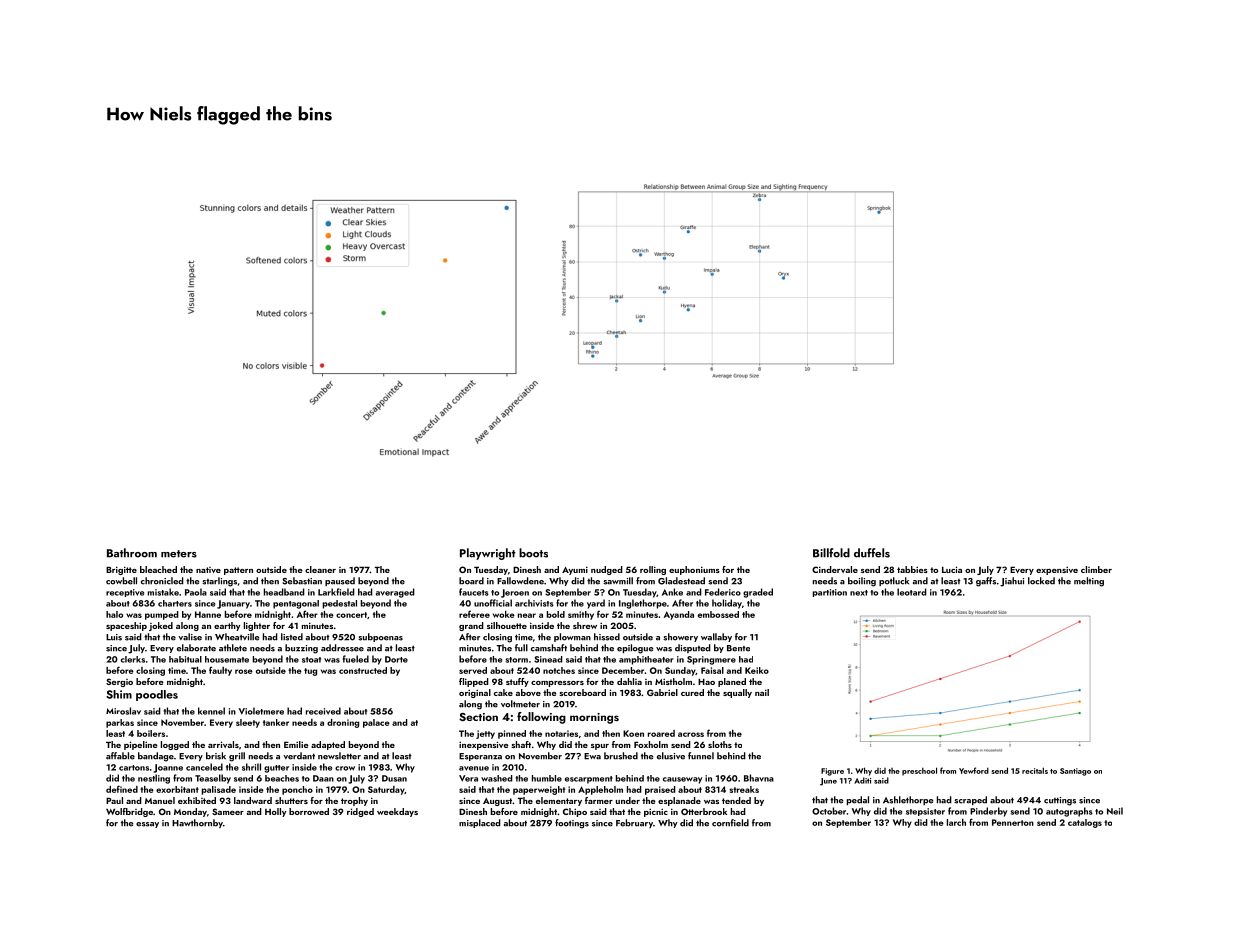 The image size is (1233, 952). I want to click on essay, so click(147, 825).
